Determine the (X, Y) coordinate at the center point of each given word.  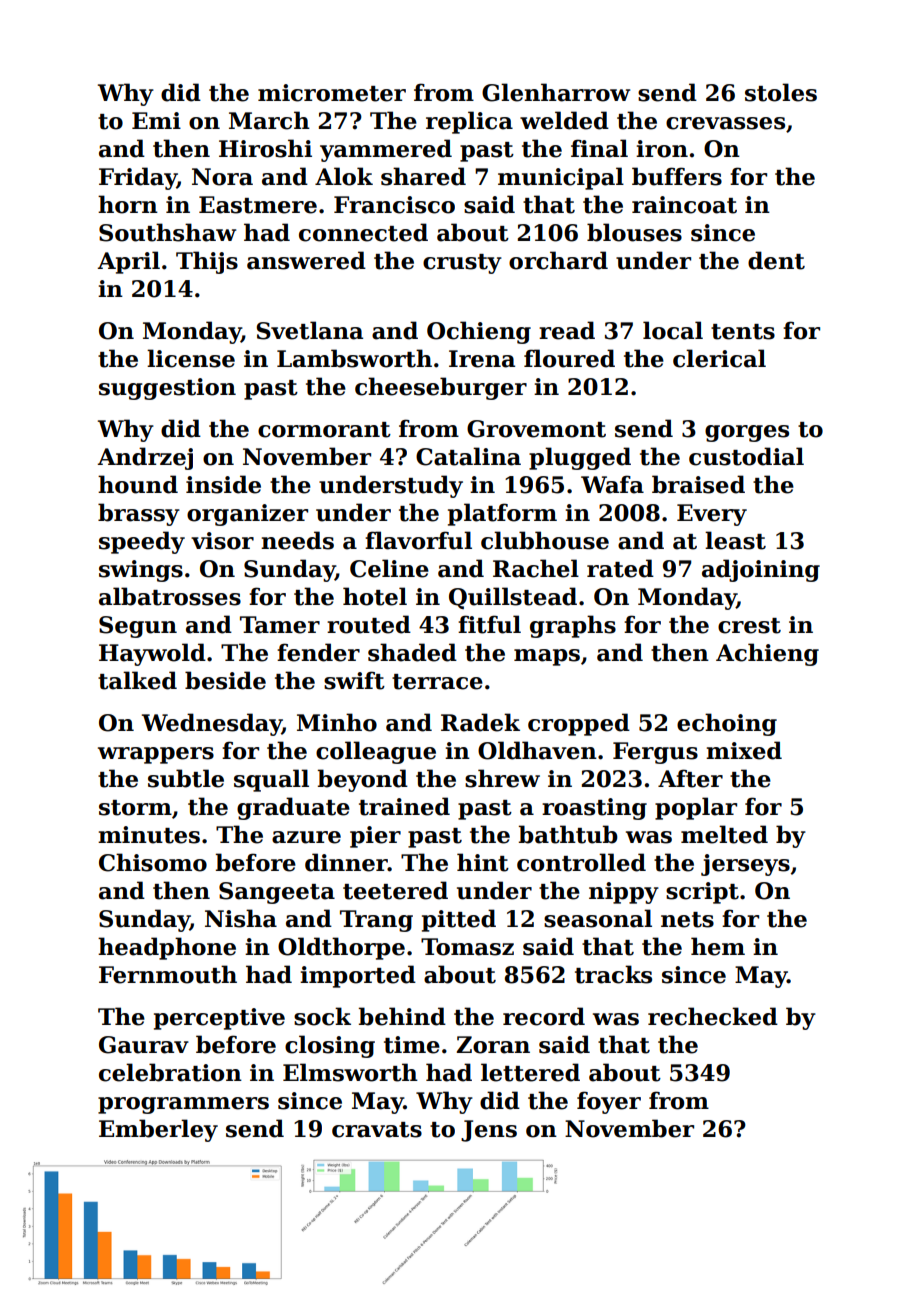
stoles (781, 92)
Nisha (241, 918)
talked (137, 680)
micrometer (332, 93)
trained (404, 806)
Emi (156, 120)
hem (718, 946)
